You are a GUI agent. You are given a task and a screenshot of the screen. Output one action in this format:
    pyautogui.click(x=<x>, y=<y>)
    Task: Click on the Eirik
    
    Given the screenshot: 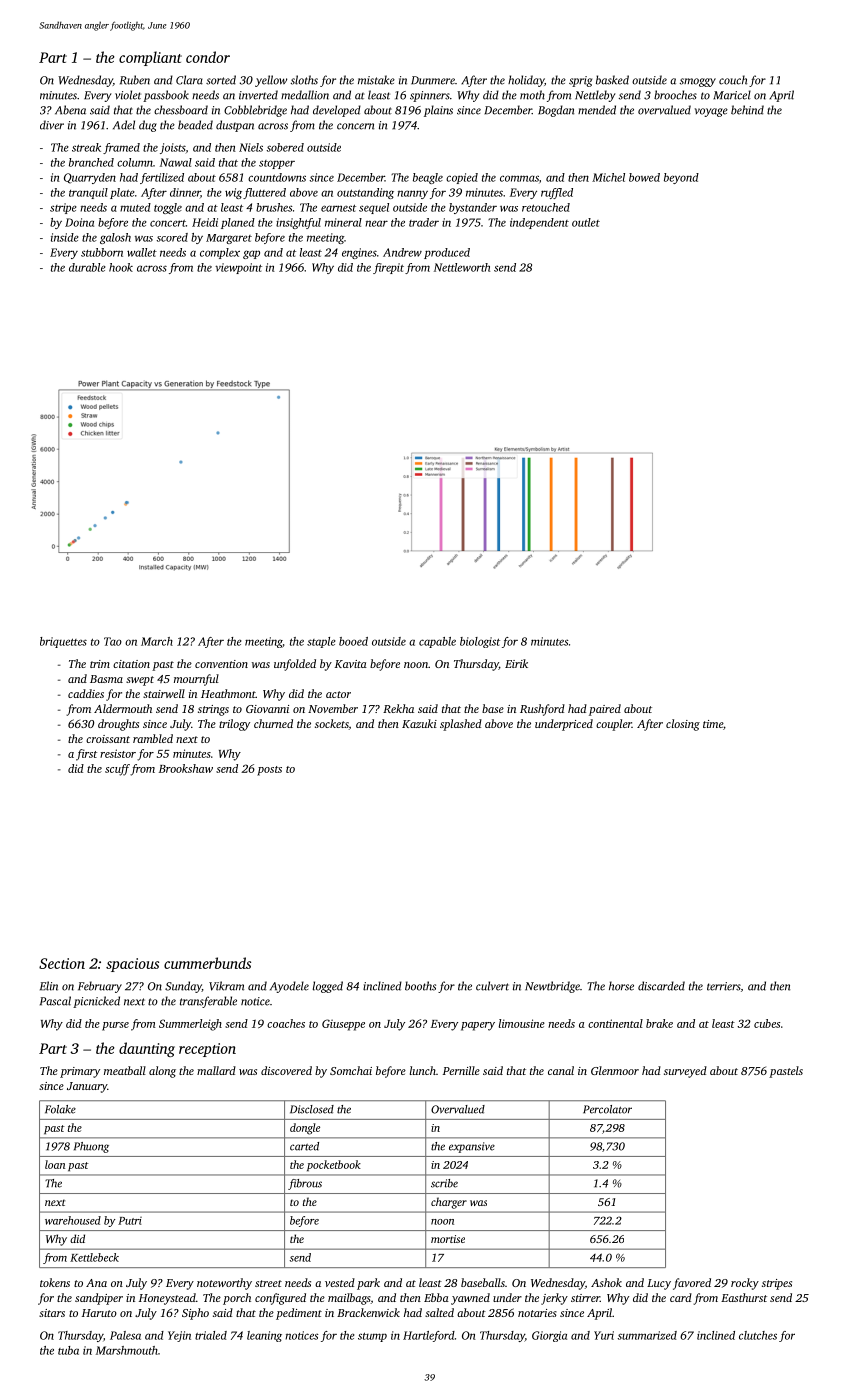 What is the action you would take?
    pyautogui.click(x=516, y=663)
